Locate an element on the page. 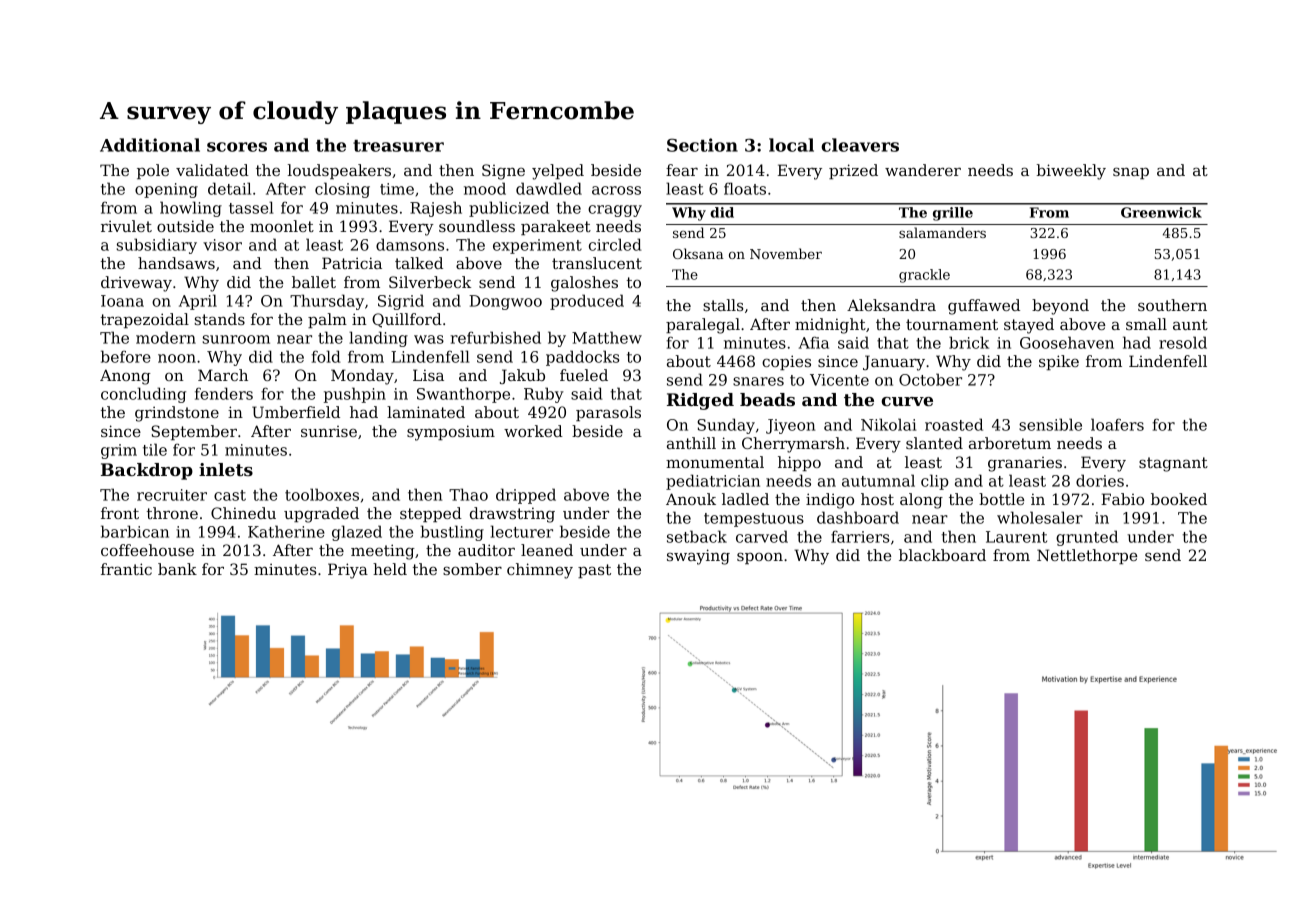 This image has height=924, width=1308. cleavers is located at coordinates (860, 145).
